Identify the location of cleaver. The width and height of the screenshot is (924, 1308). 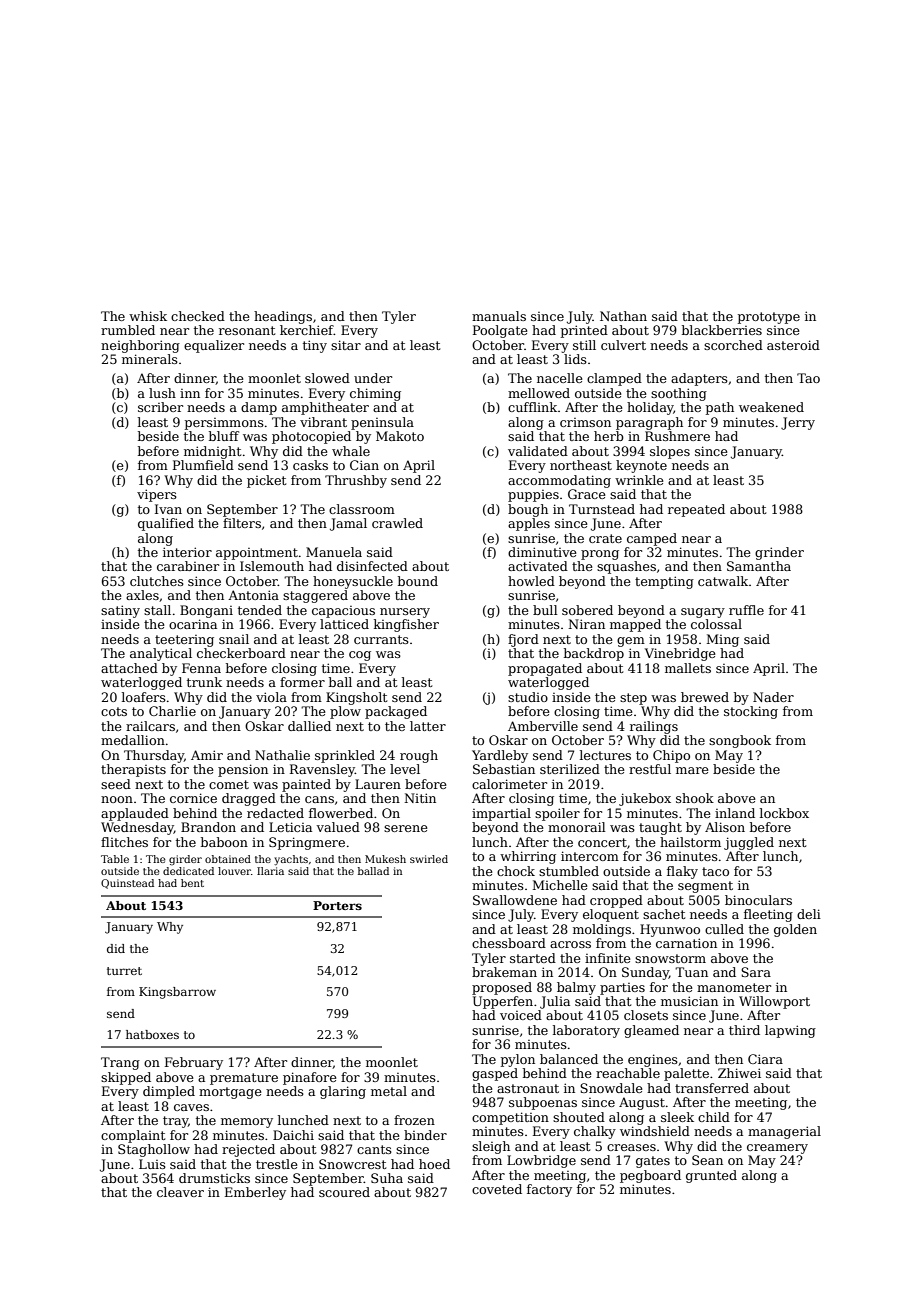
(180, 1192).
